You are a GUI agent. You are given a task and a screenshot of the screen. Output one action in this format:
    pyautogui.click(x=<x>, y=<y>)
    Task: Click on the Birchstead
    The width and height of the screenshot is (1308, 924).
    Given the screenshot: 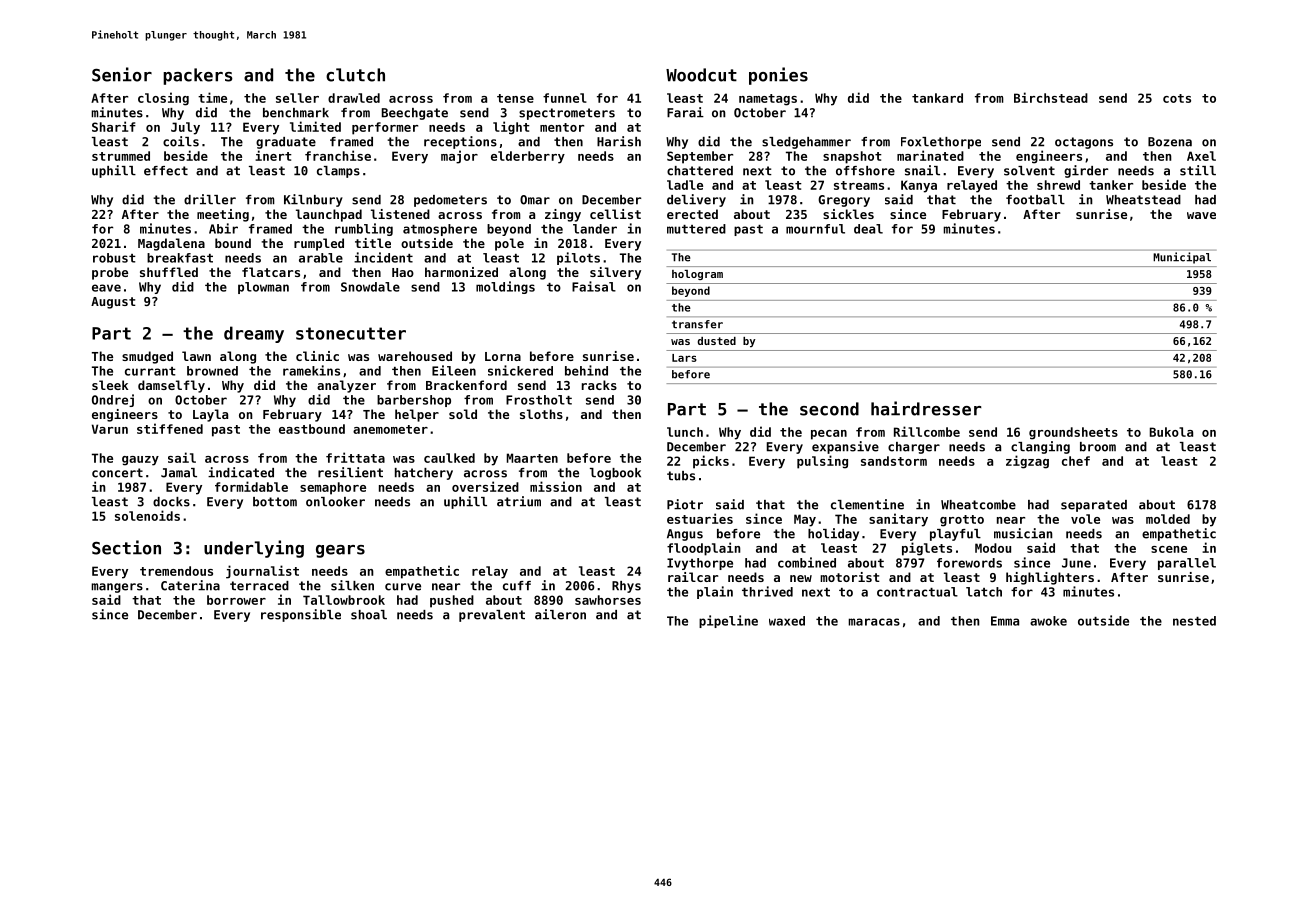 What is the action you would take?
    pyautogui.click(x=1051, y=97)
